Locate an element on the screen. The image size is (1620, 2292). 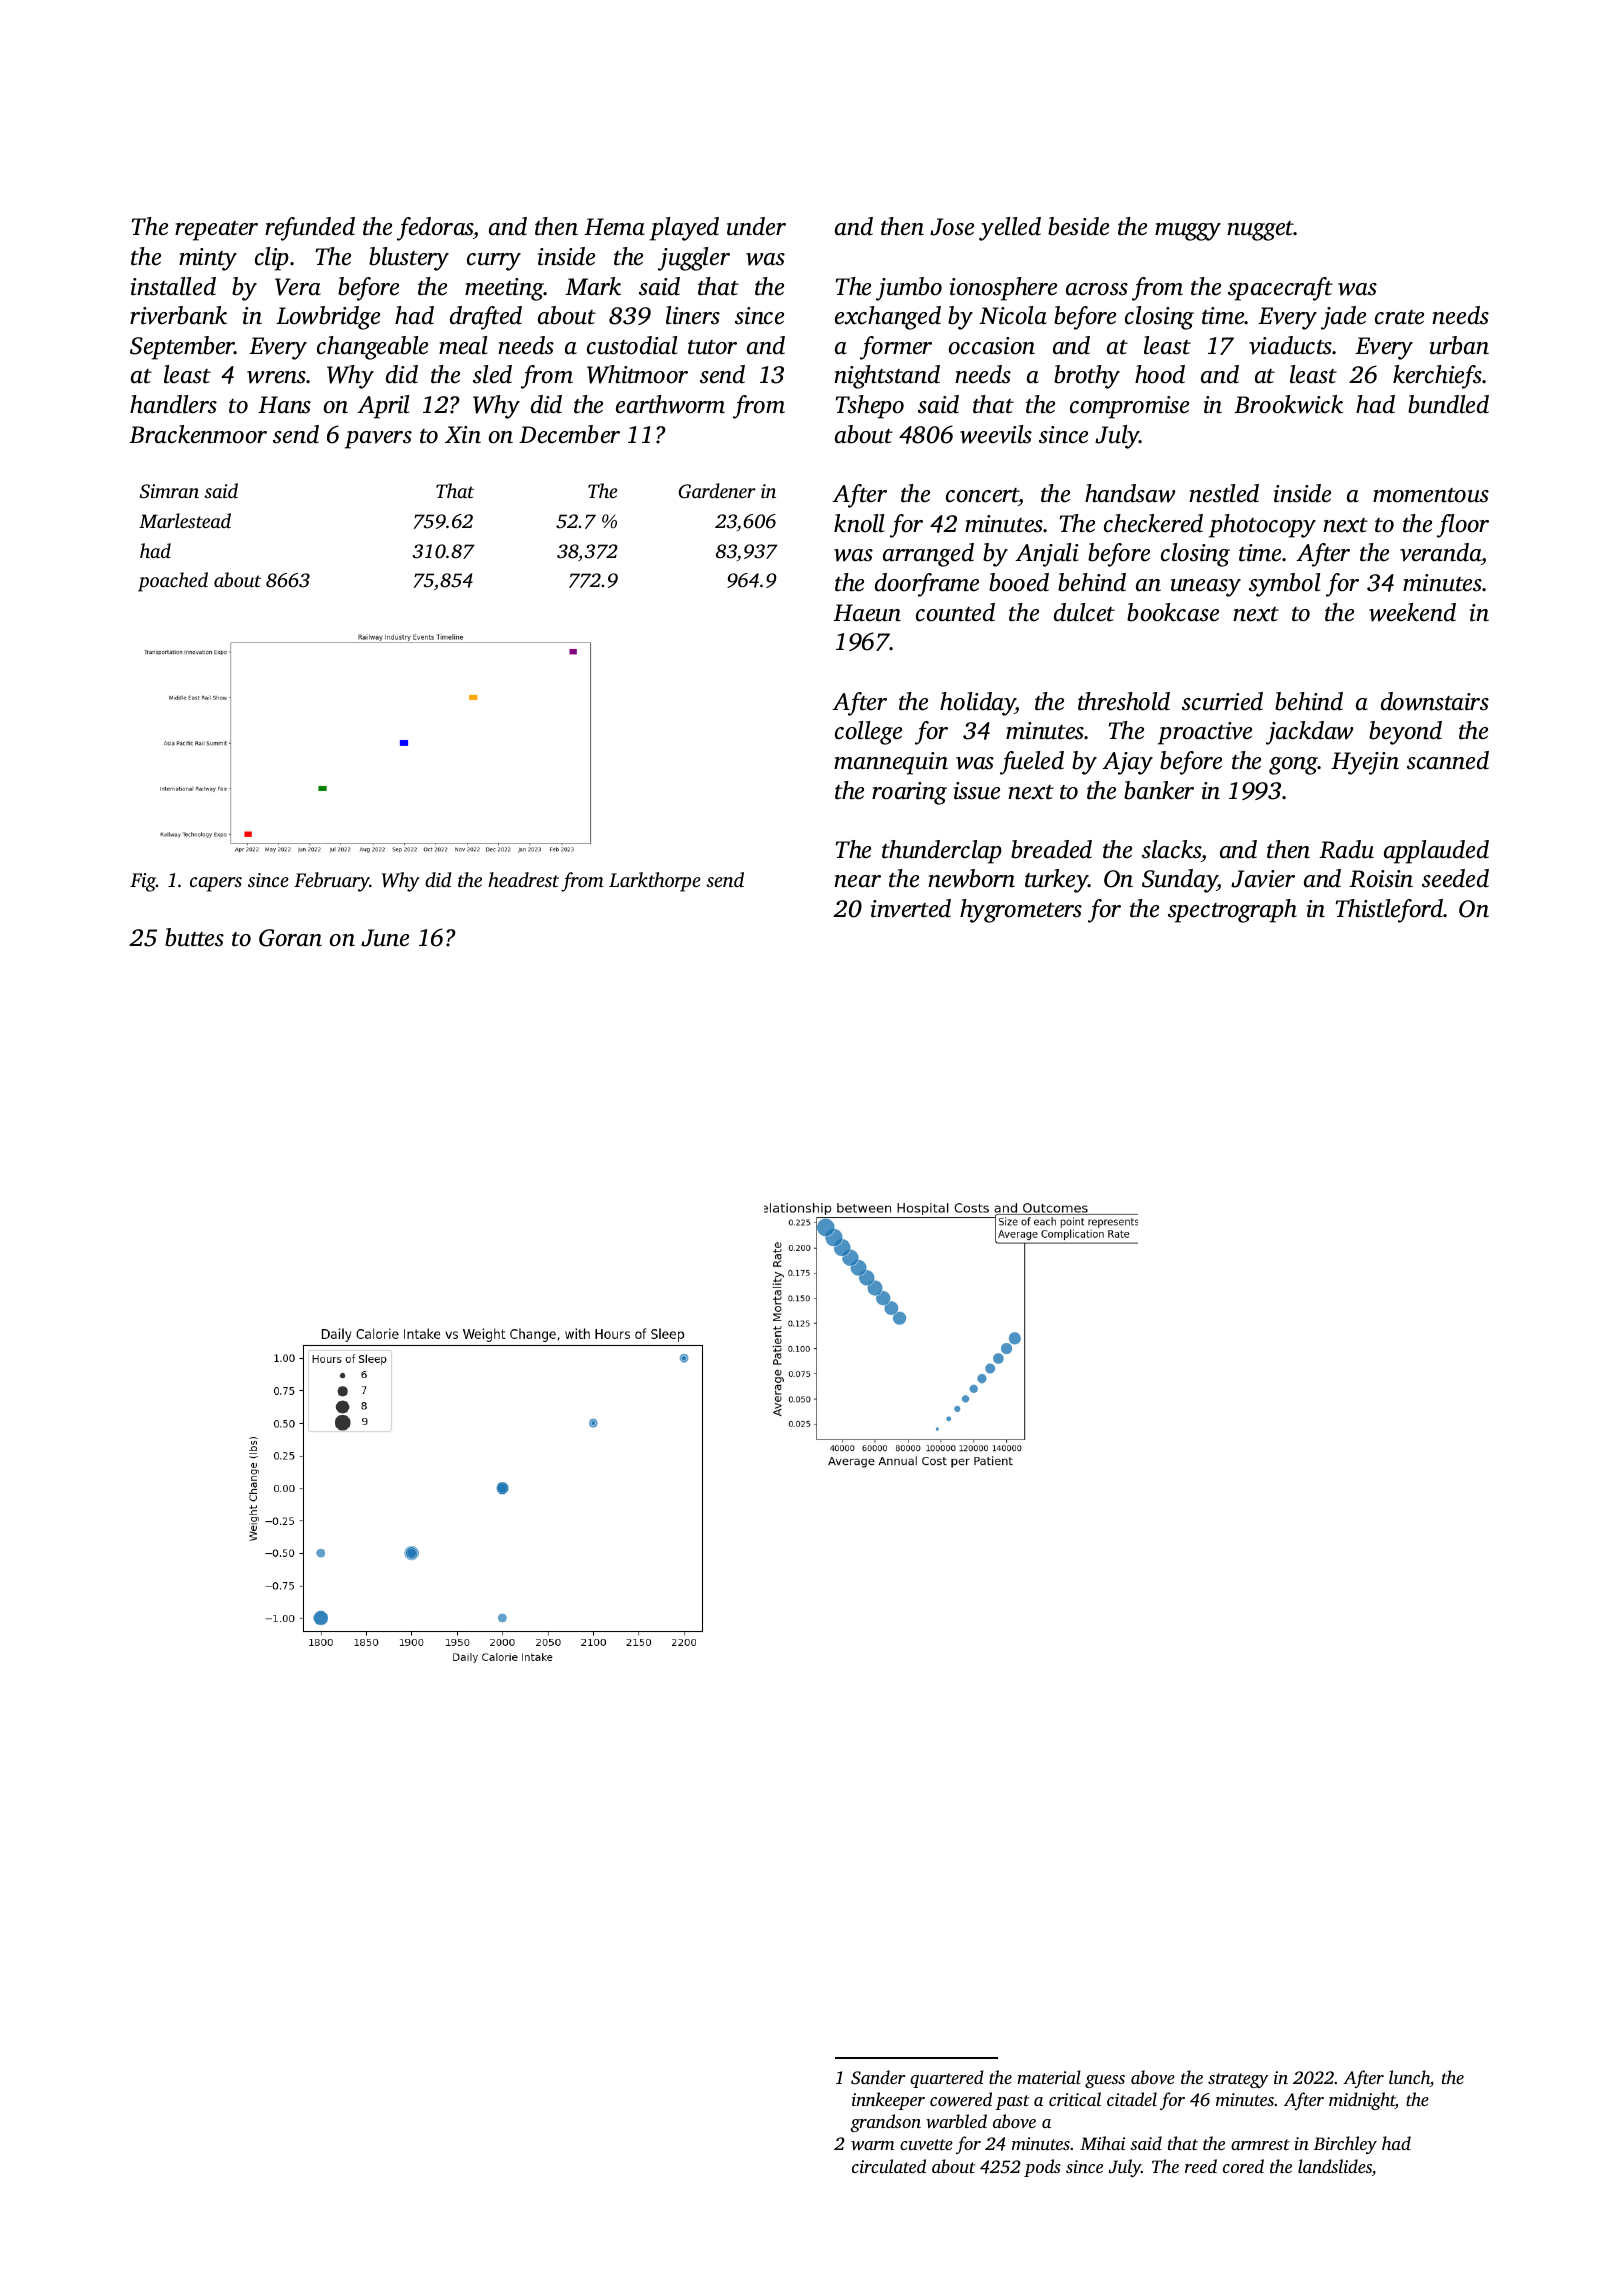
urban is located at coordinates (1459, 345).
